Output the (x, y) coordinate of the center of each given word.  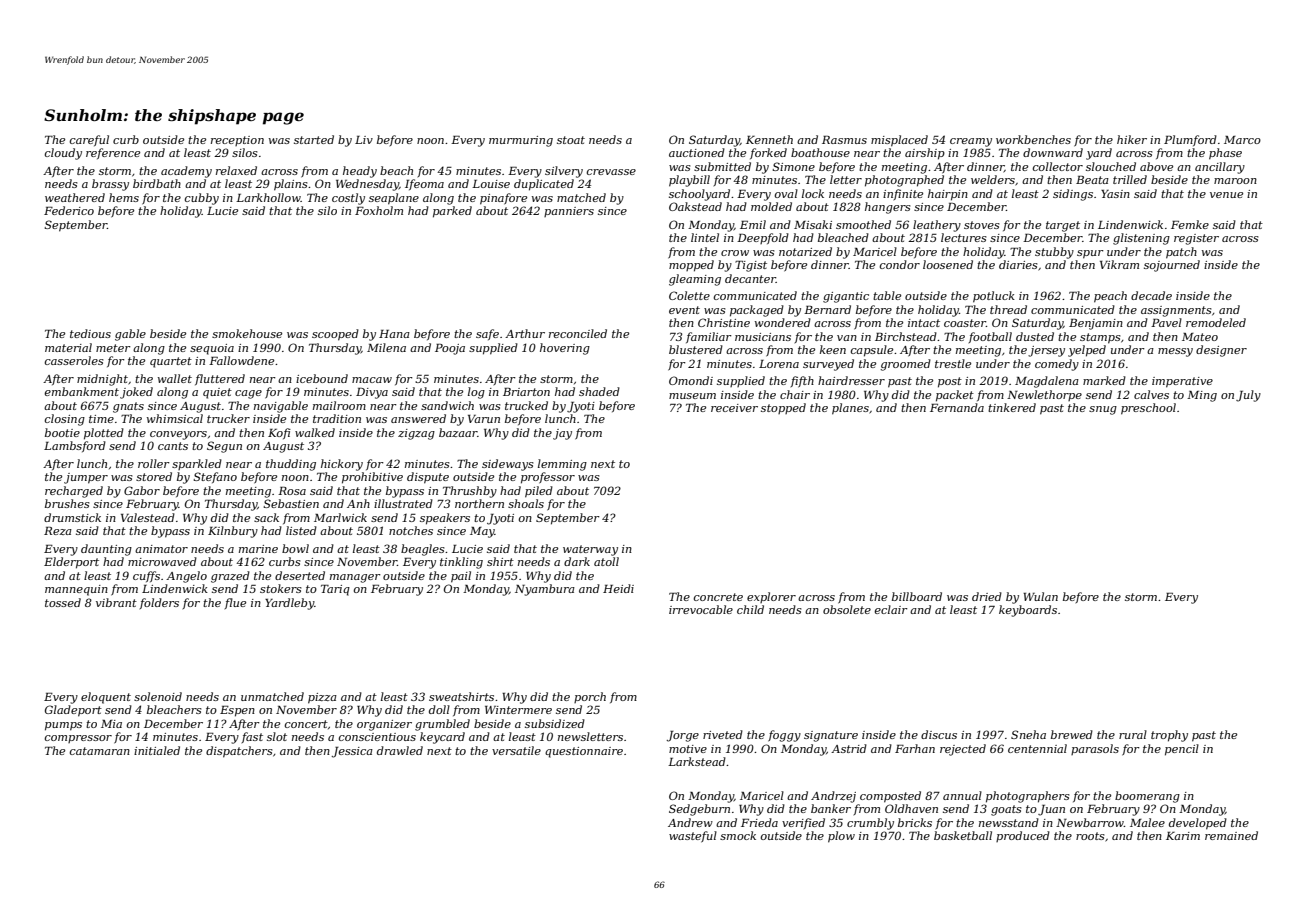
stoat (571, 140)
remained (1231, 835)
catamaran (100, 751)
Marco (1242, 140)
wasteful (693, 837)
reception (237, 141)
